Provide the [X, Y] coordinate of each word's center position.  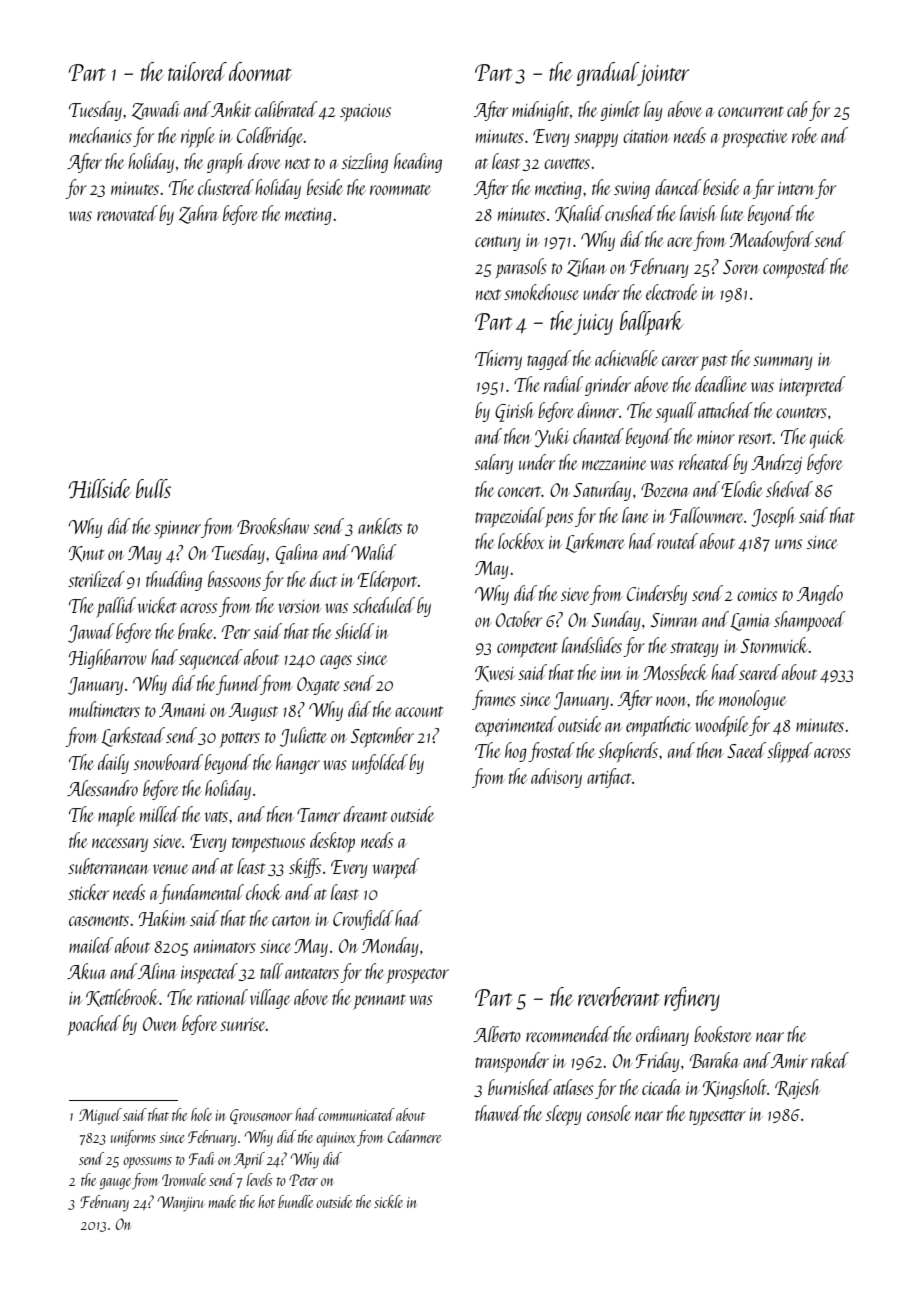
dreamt [365, 814]
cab [797, 109]
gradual [607, 74]
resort [755, 438]
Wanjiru [180, 1204]
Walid [374, 552]
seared [760, 672]
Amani [182, 710]
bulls [153, 488]
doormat [260, 71]
